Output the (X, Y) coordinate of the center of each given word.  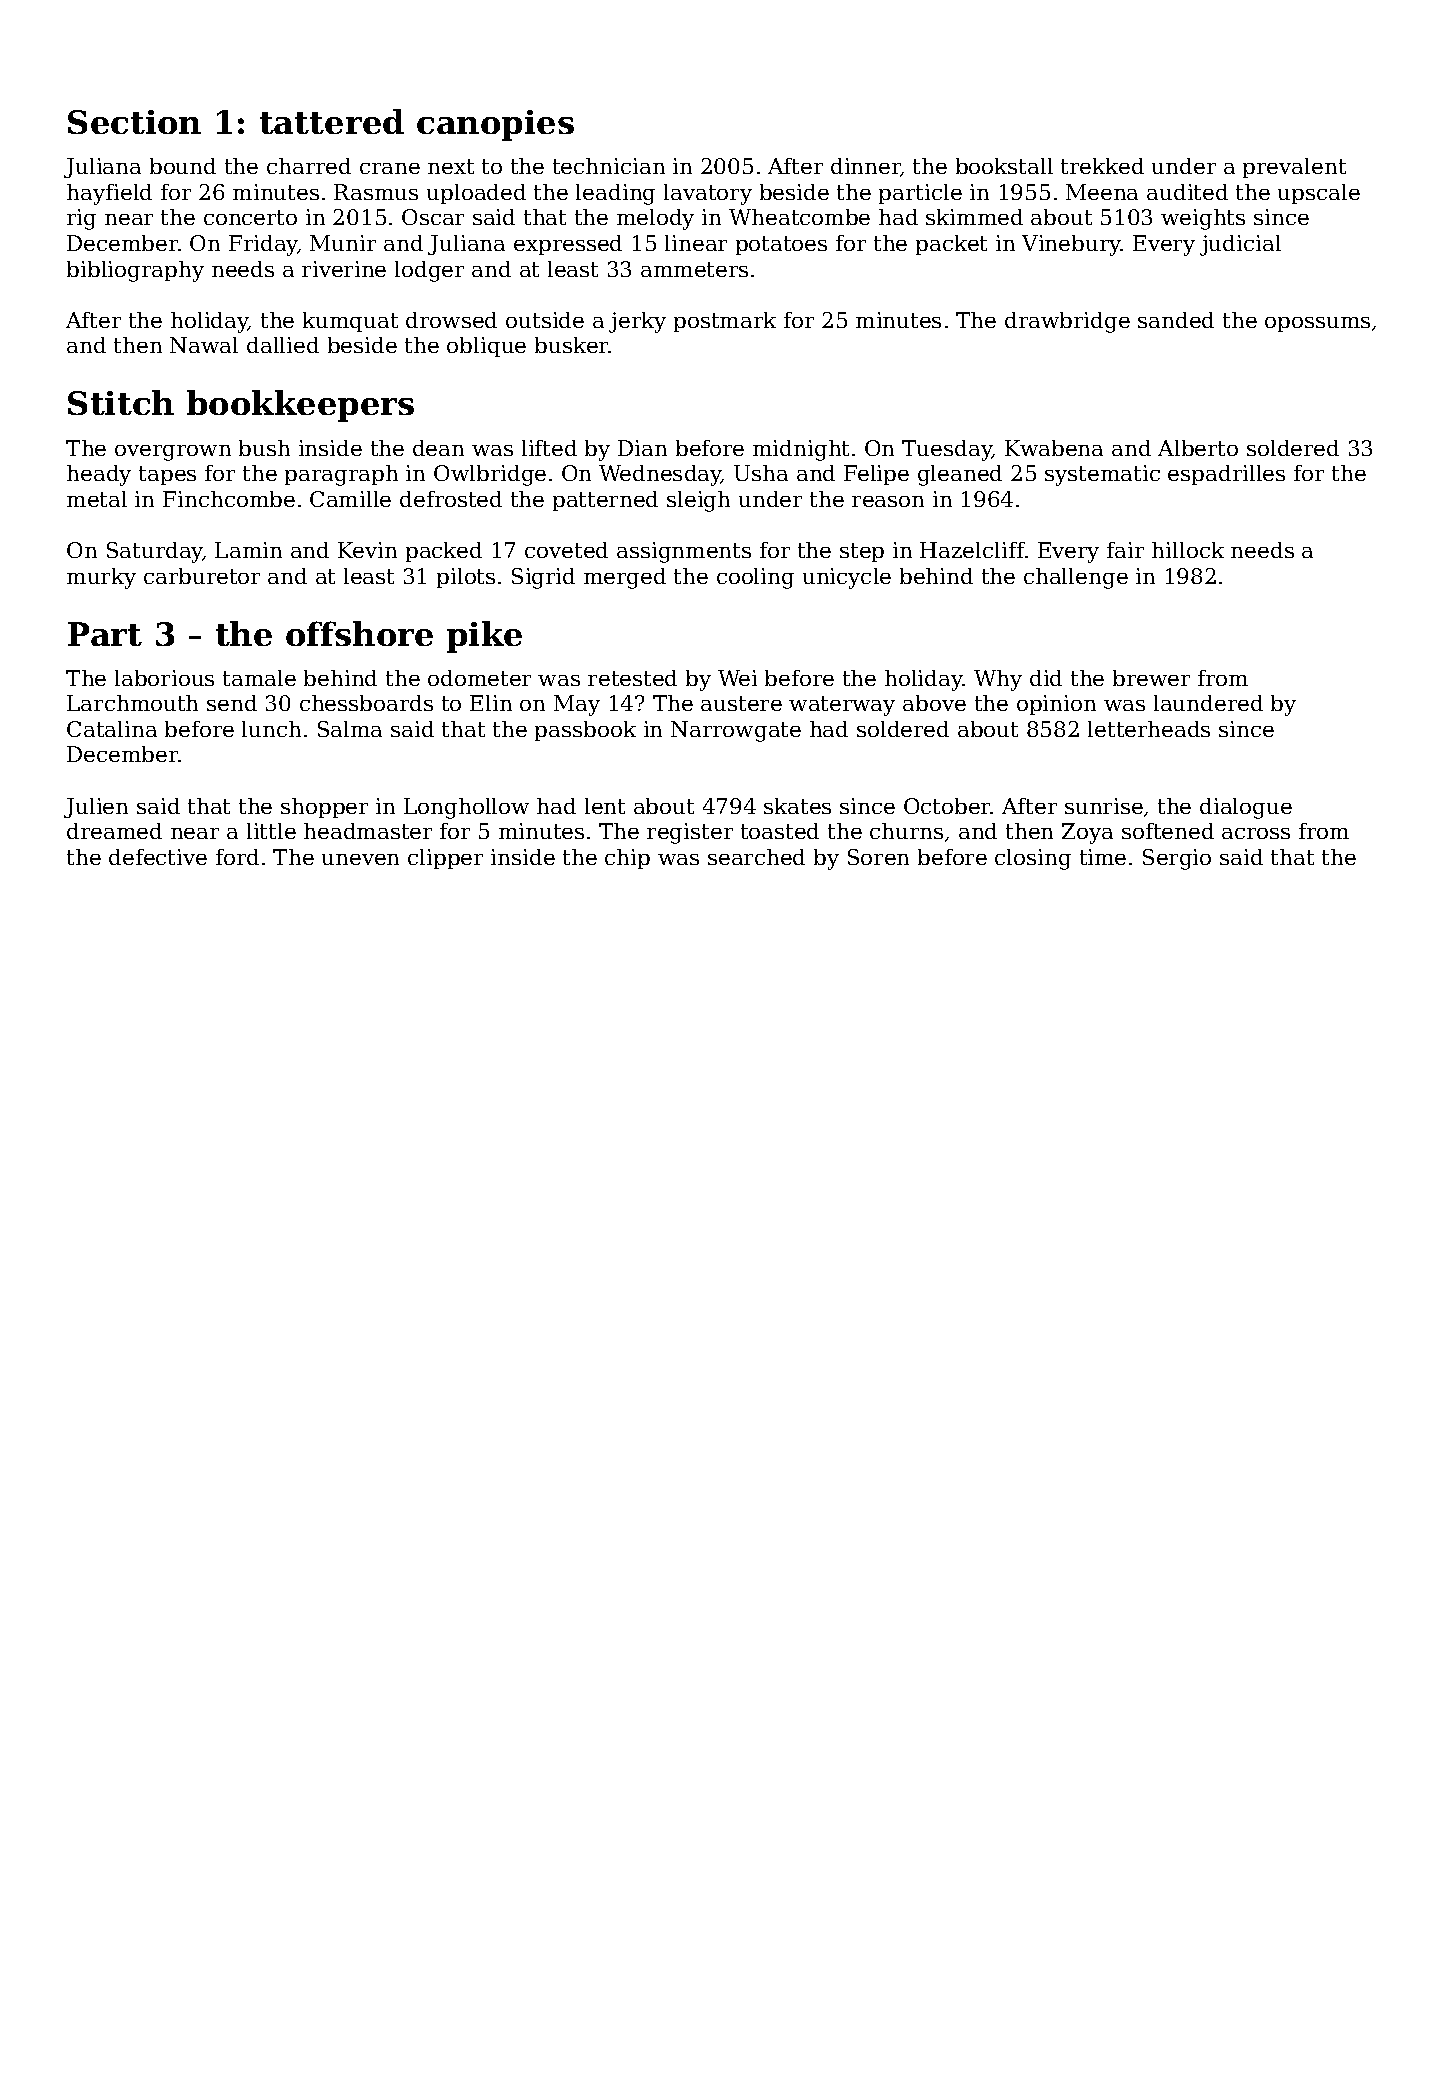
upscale (1319, 194)
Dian (642, 448)
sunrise (1104, 806)
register (690, 833)
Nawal (204, 345)
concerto (250, 217)
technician (609, 166)
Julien (96, 808)
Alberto (1198, 448)
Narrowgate (736, 731)
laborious (164, 678)
